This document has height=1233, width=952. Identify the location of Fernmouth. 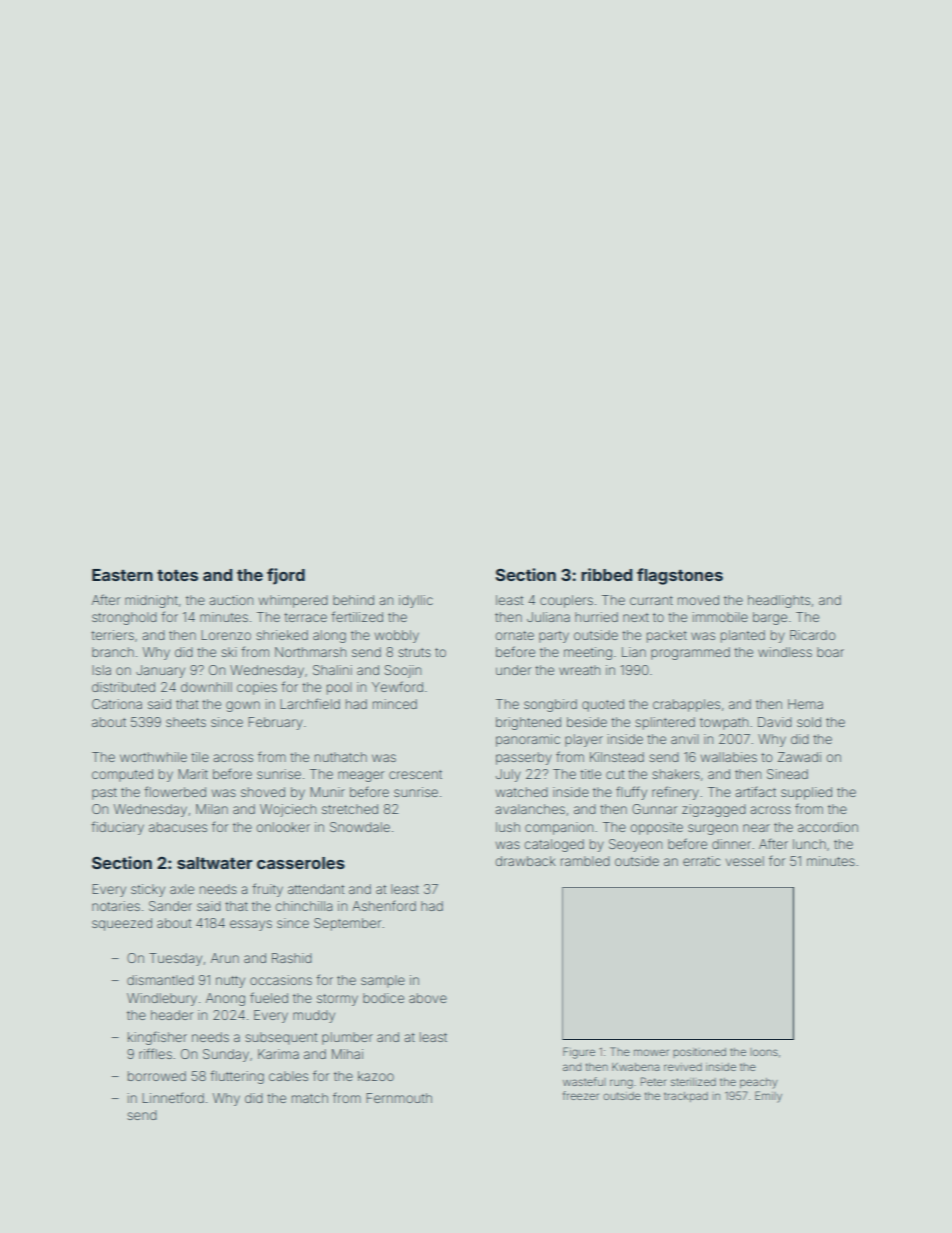
(399, 1098).
